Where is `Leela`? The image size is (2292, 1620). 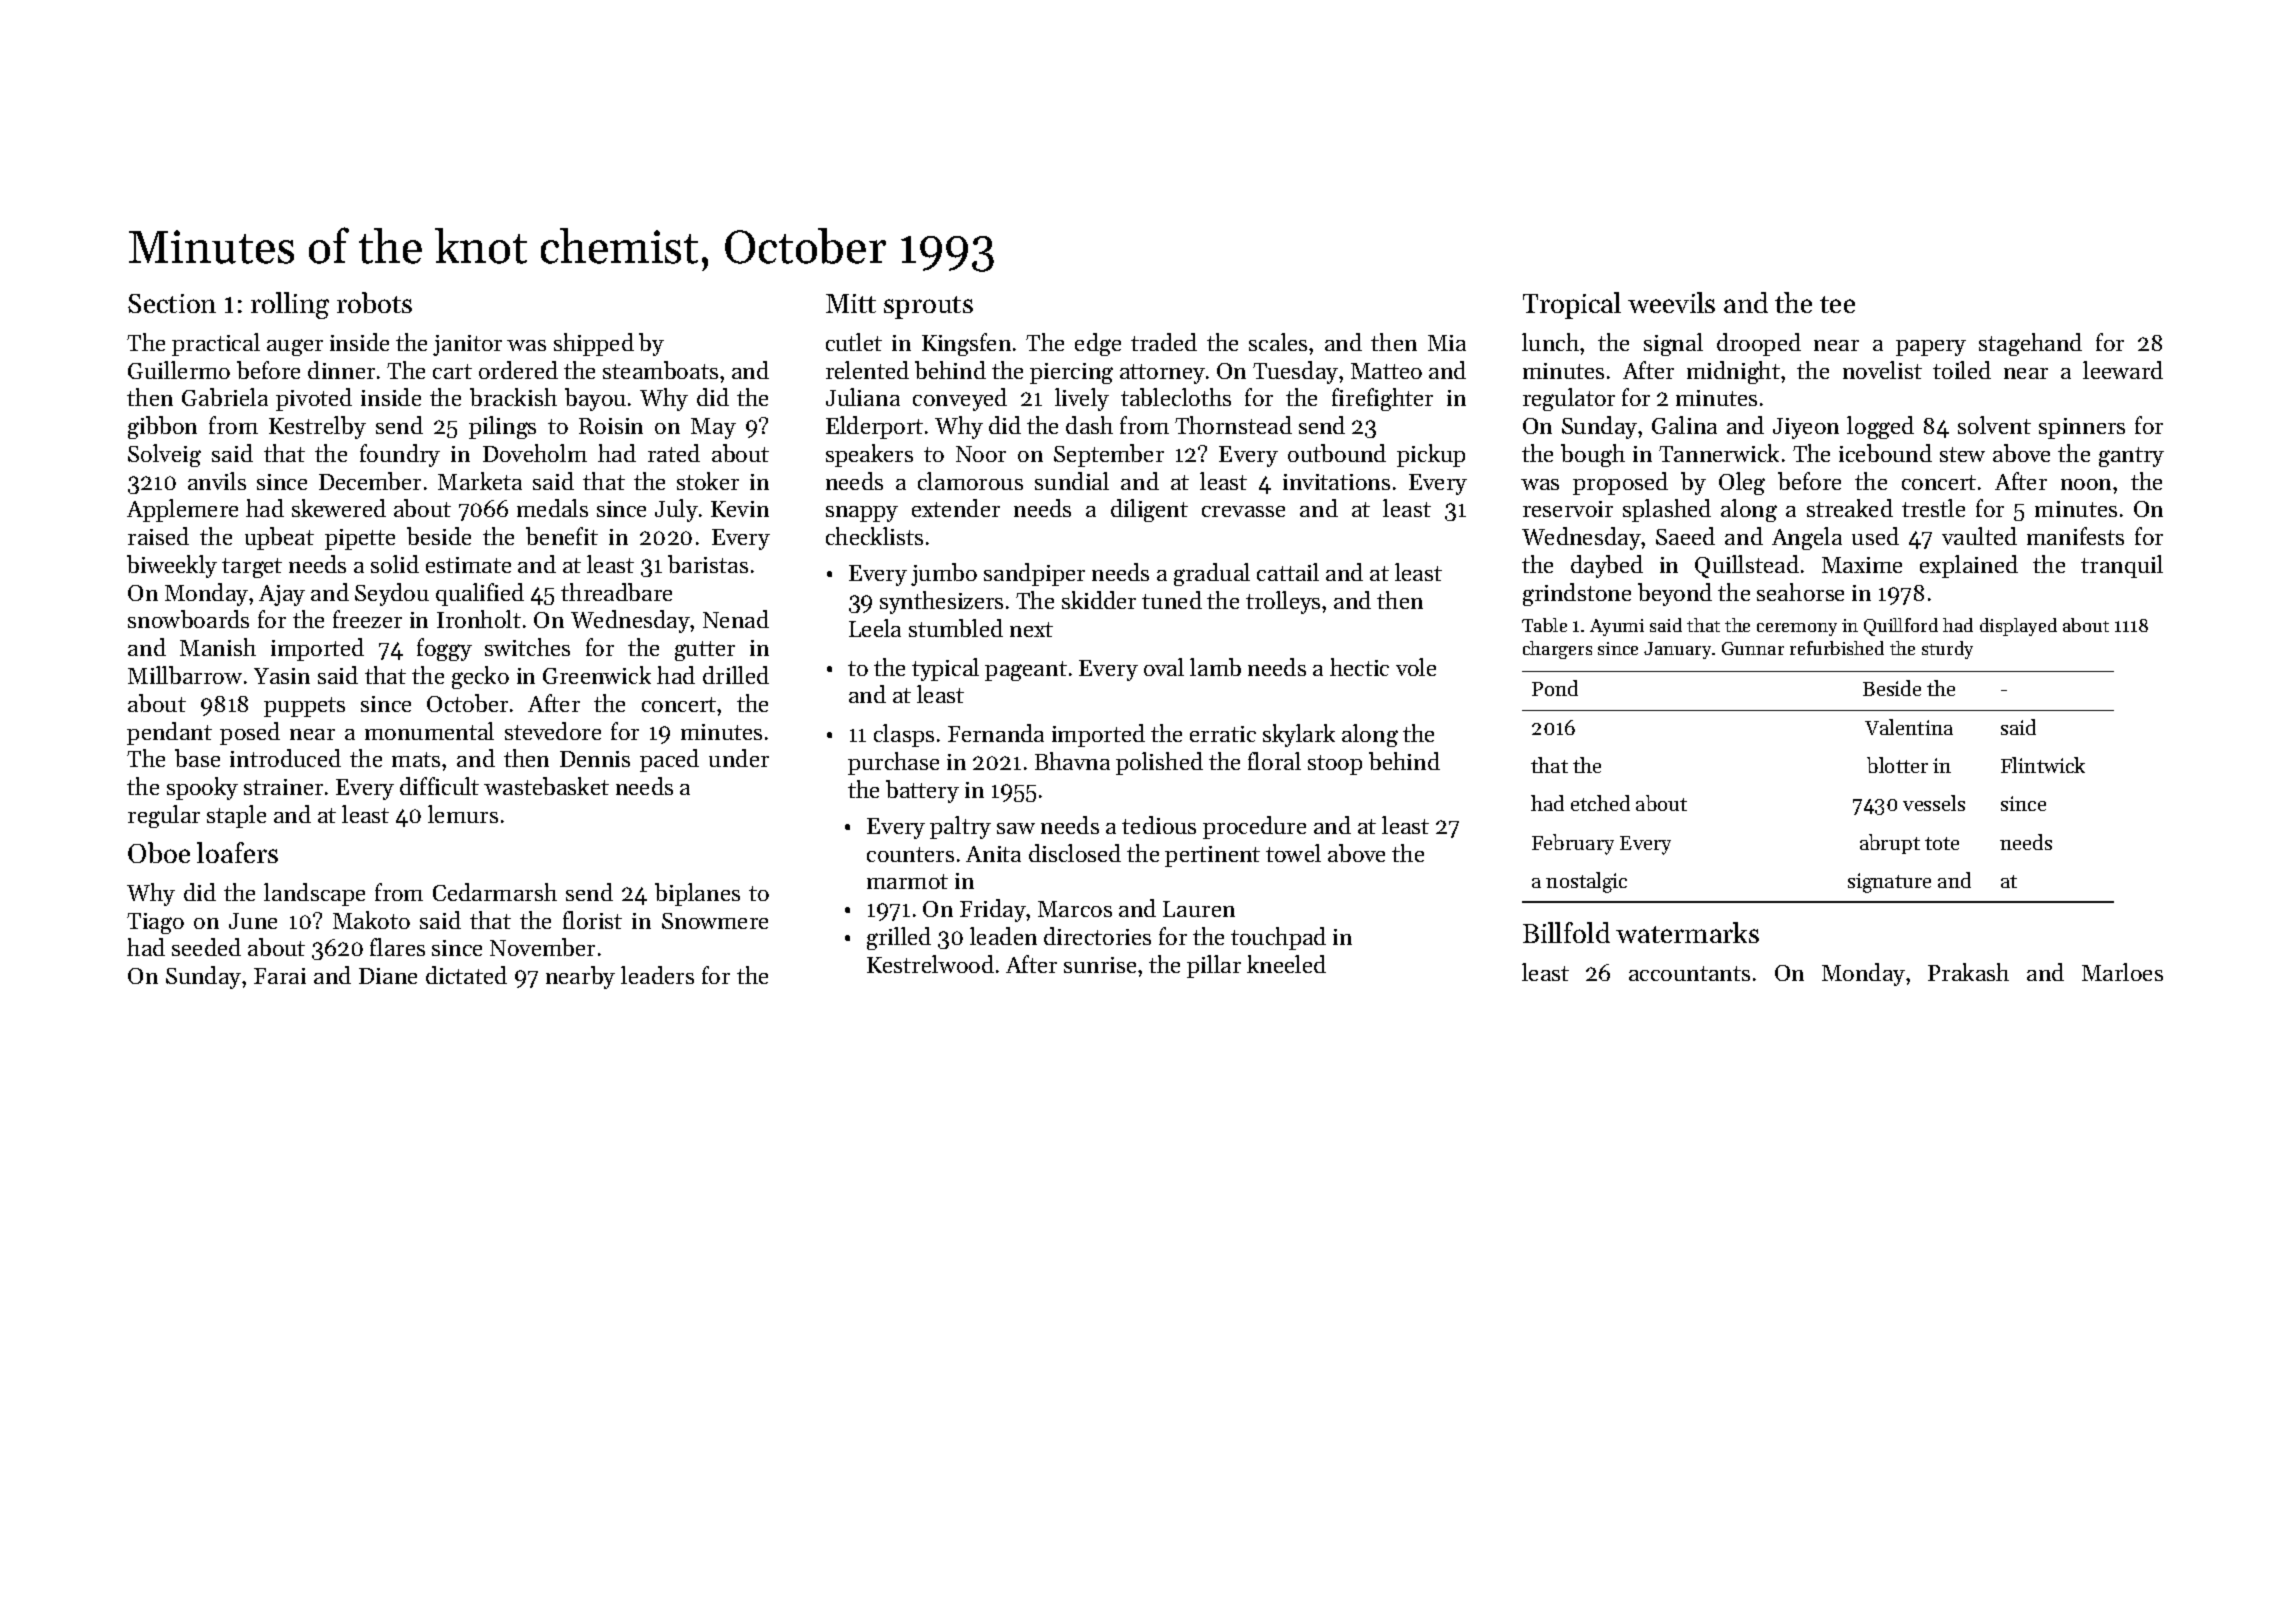
Leela is located at coordinates (875, 628).
